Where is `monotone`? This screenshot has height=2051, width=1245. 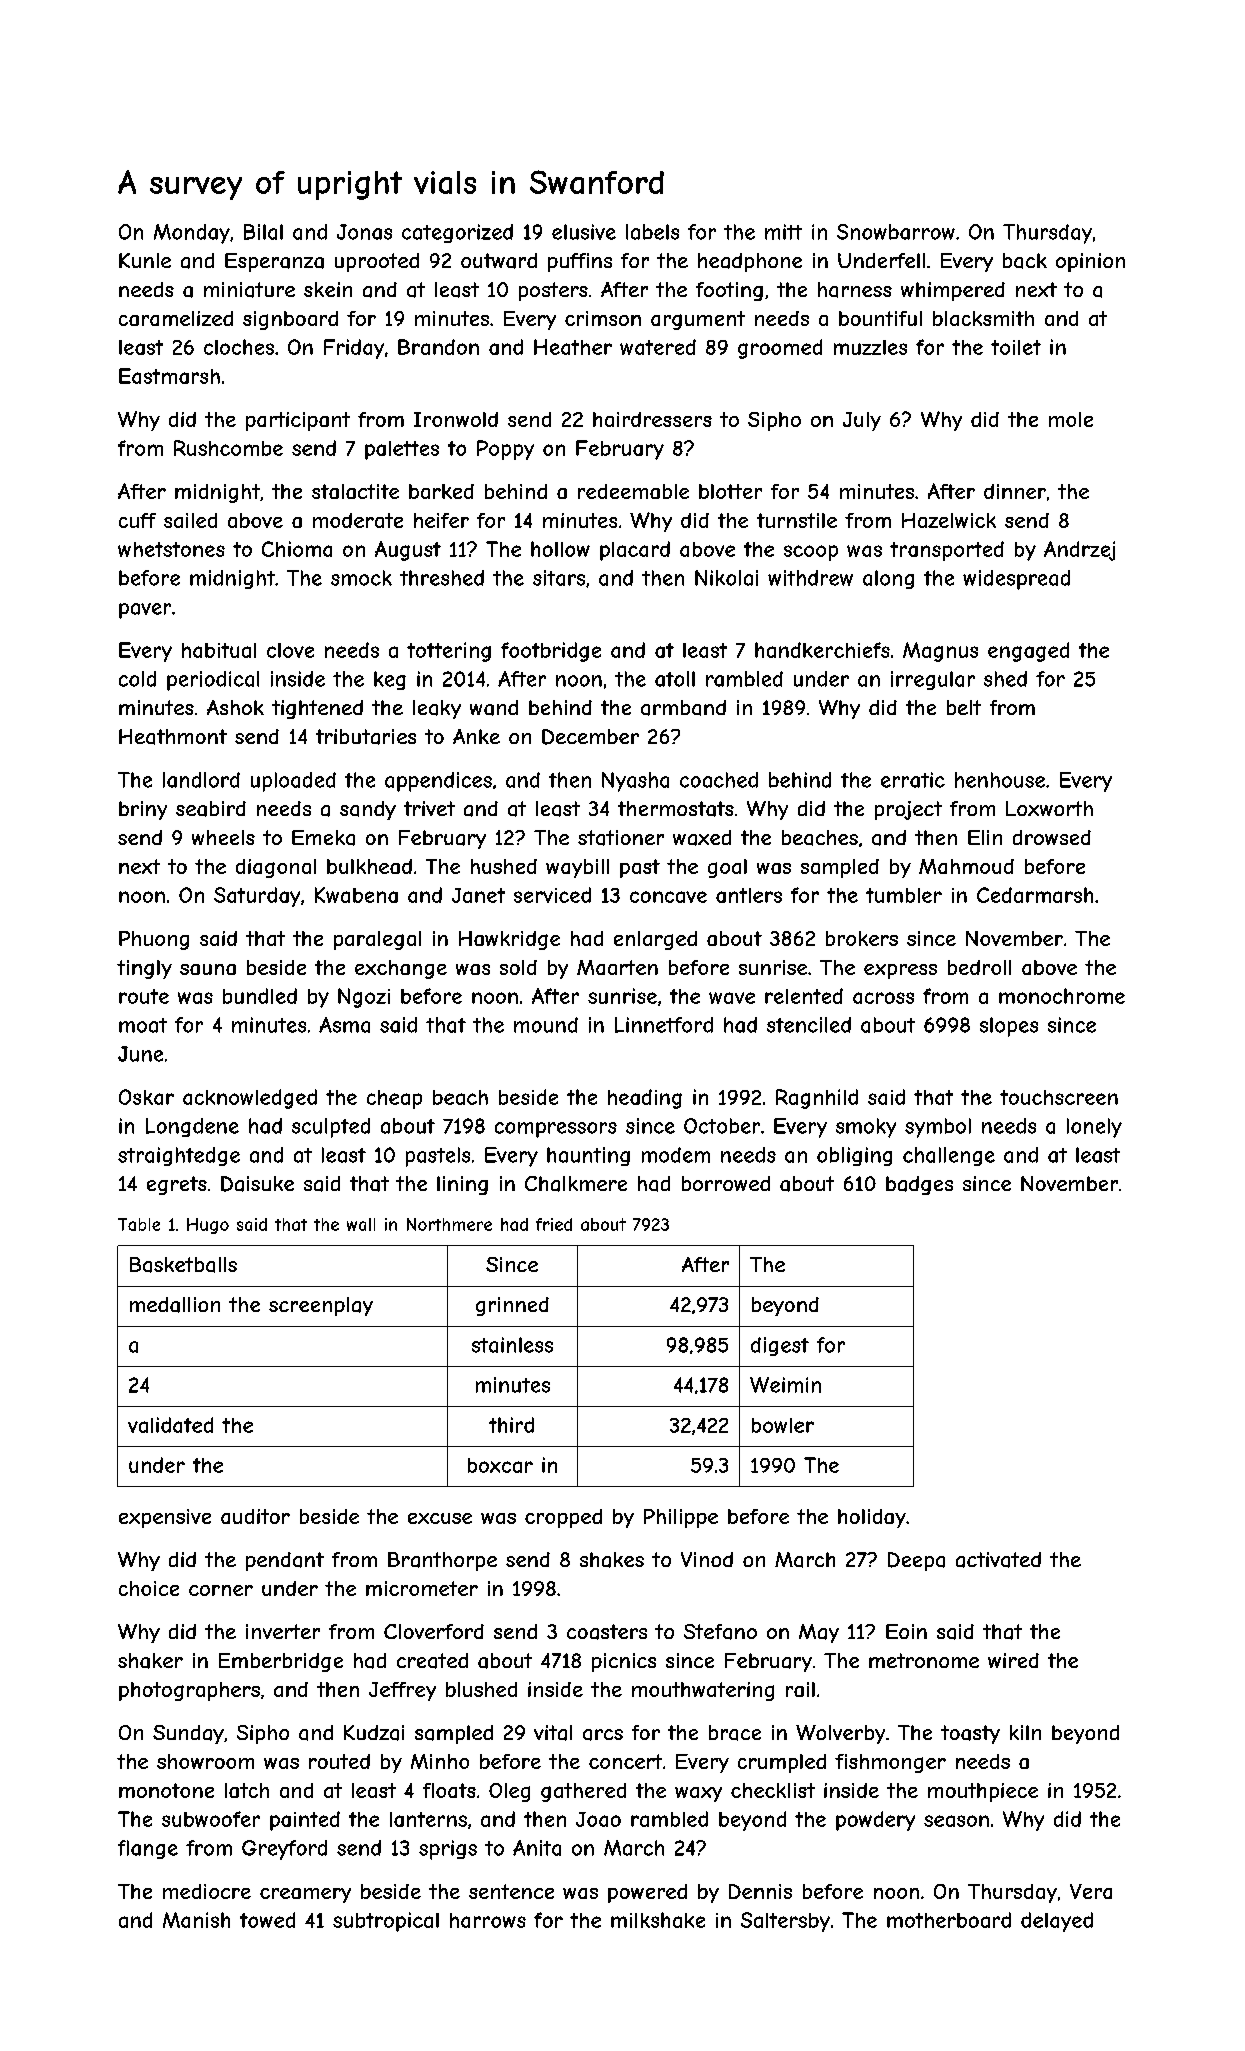
monotone is located at coordinates (166, 1790).
